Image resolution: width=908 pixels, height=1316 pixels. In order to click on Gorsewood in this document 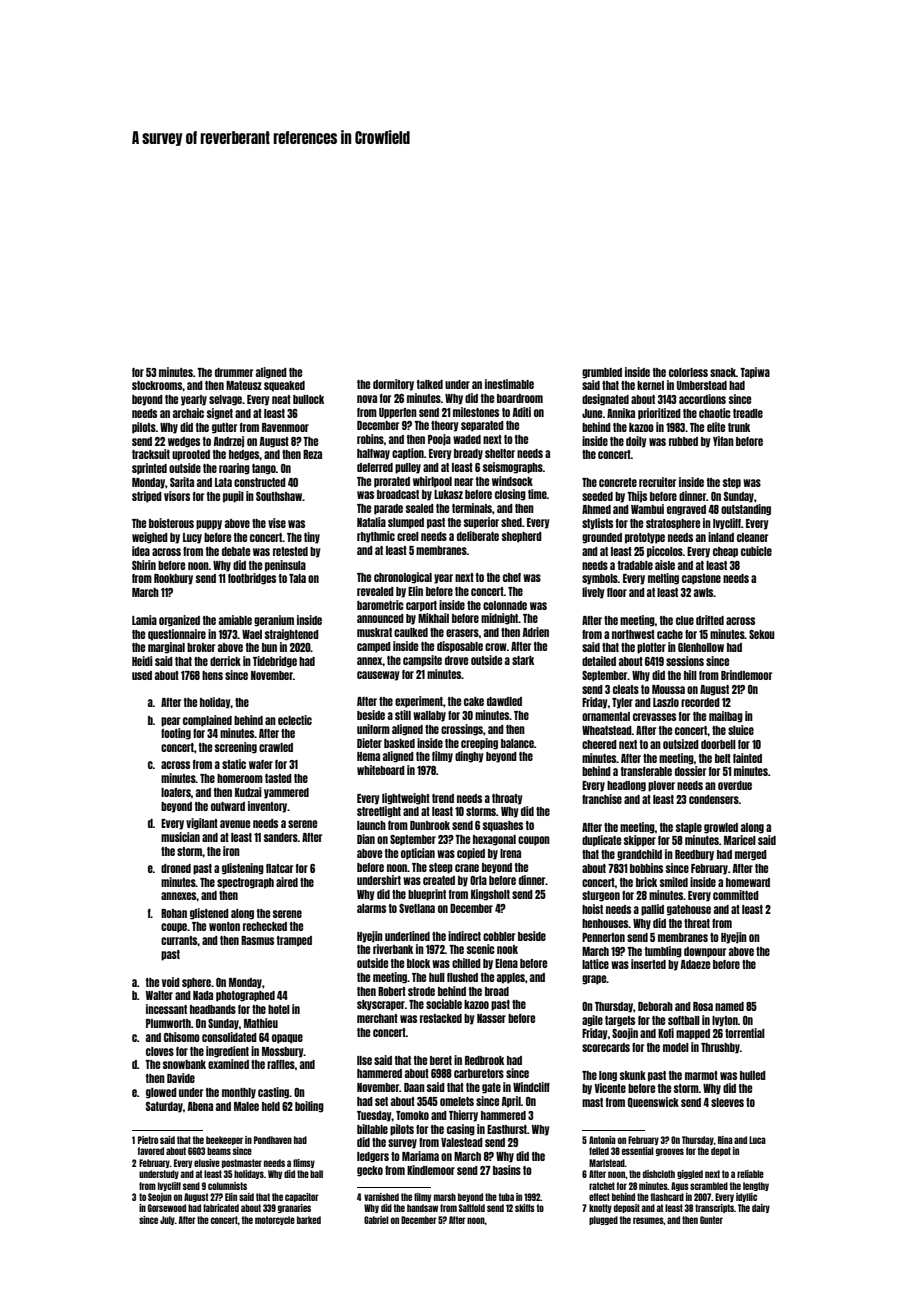, I will do `click(167, 1208)`.
